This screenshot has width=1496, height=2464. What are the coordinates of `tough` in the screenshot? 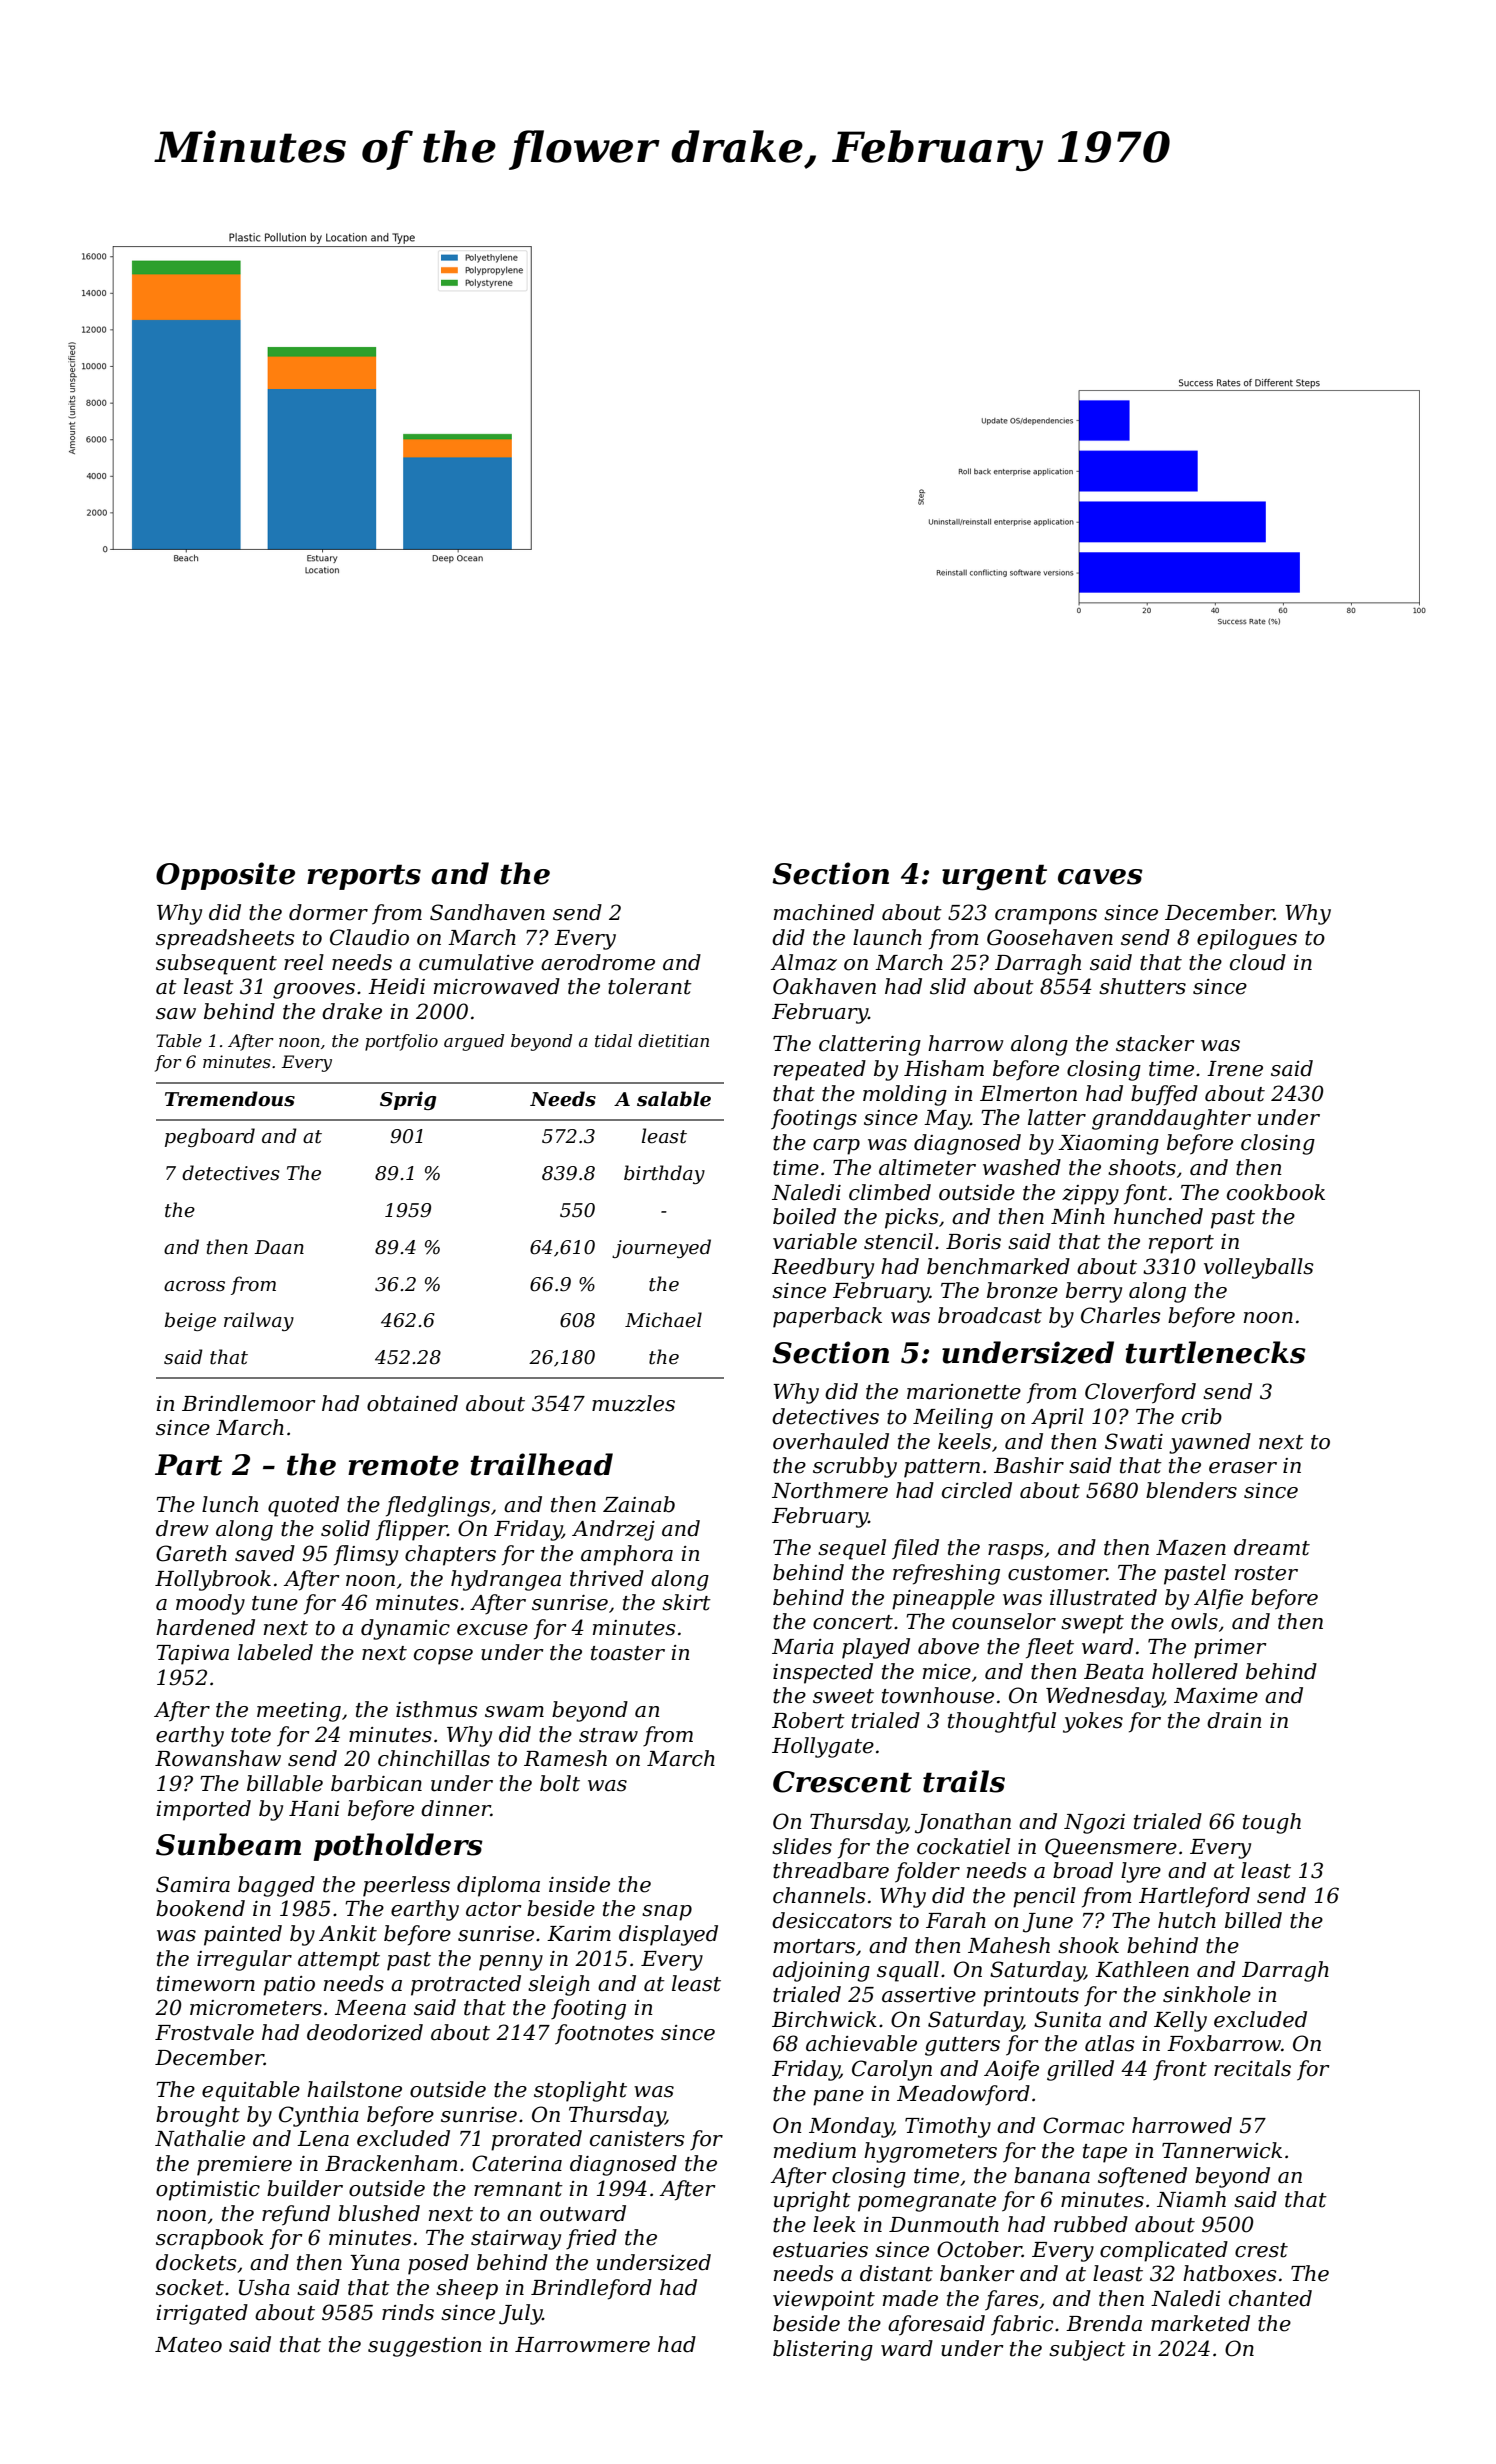 It's located at (1272, 1823).
